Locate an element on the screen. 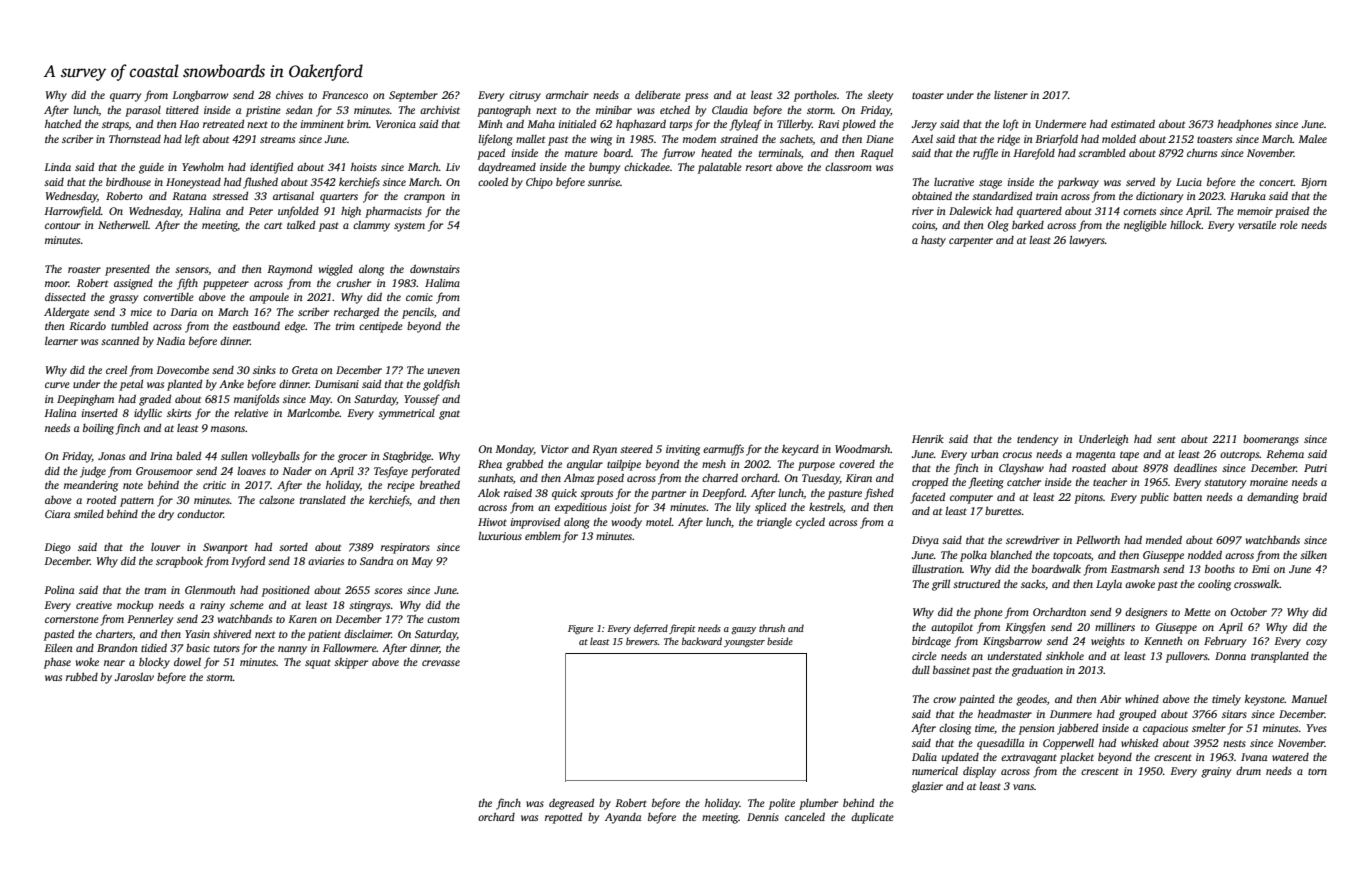 The height and width of the screenshot is (887, 1372). torn is located at coordinates (1317, 771).
